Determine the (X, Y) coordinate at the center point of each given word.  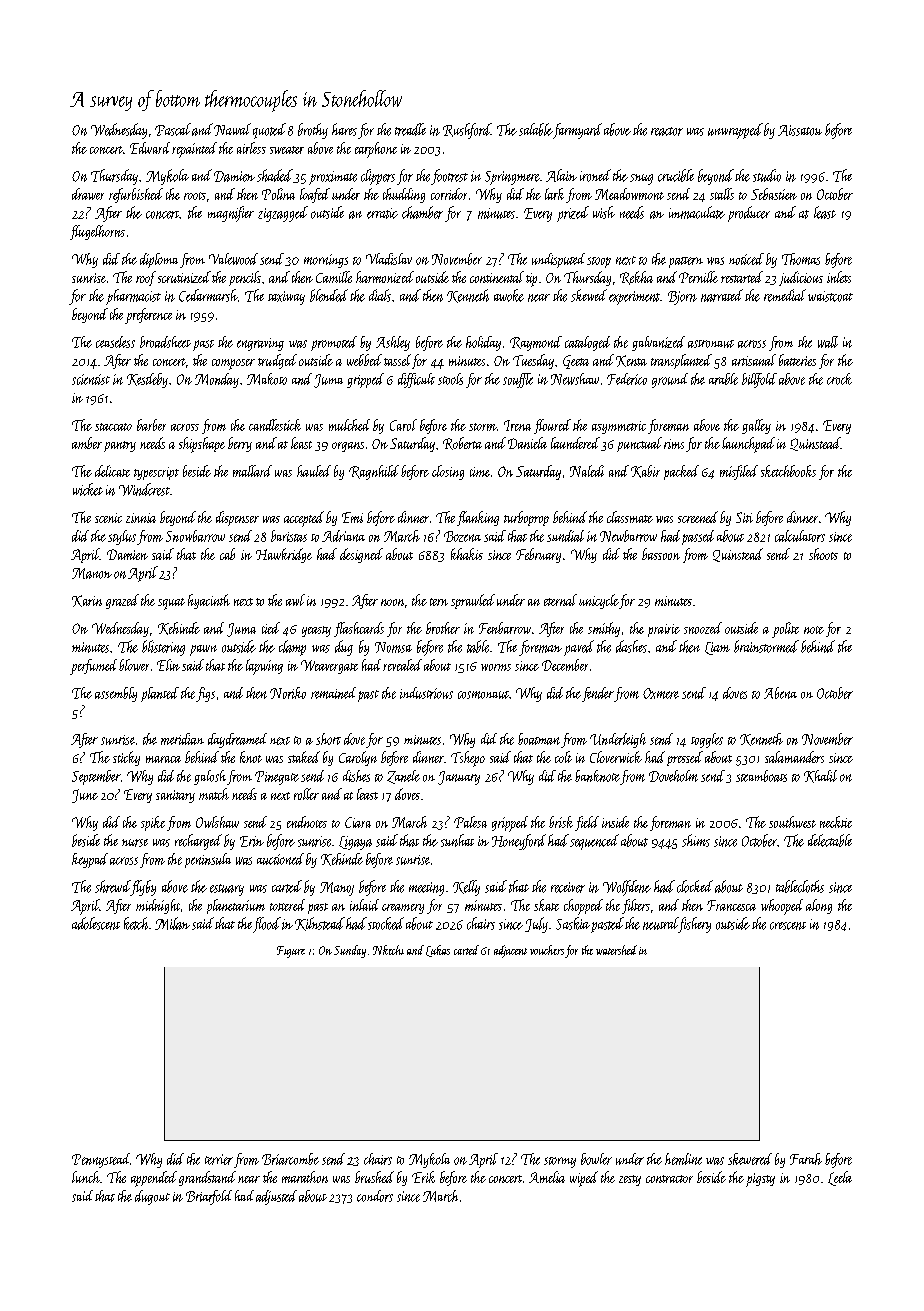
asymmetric (619, 427)
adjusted (276, 1197)
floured (552, 426)
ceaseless (115, 342)
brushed (374, 1177)
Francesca (731, 905)
